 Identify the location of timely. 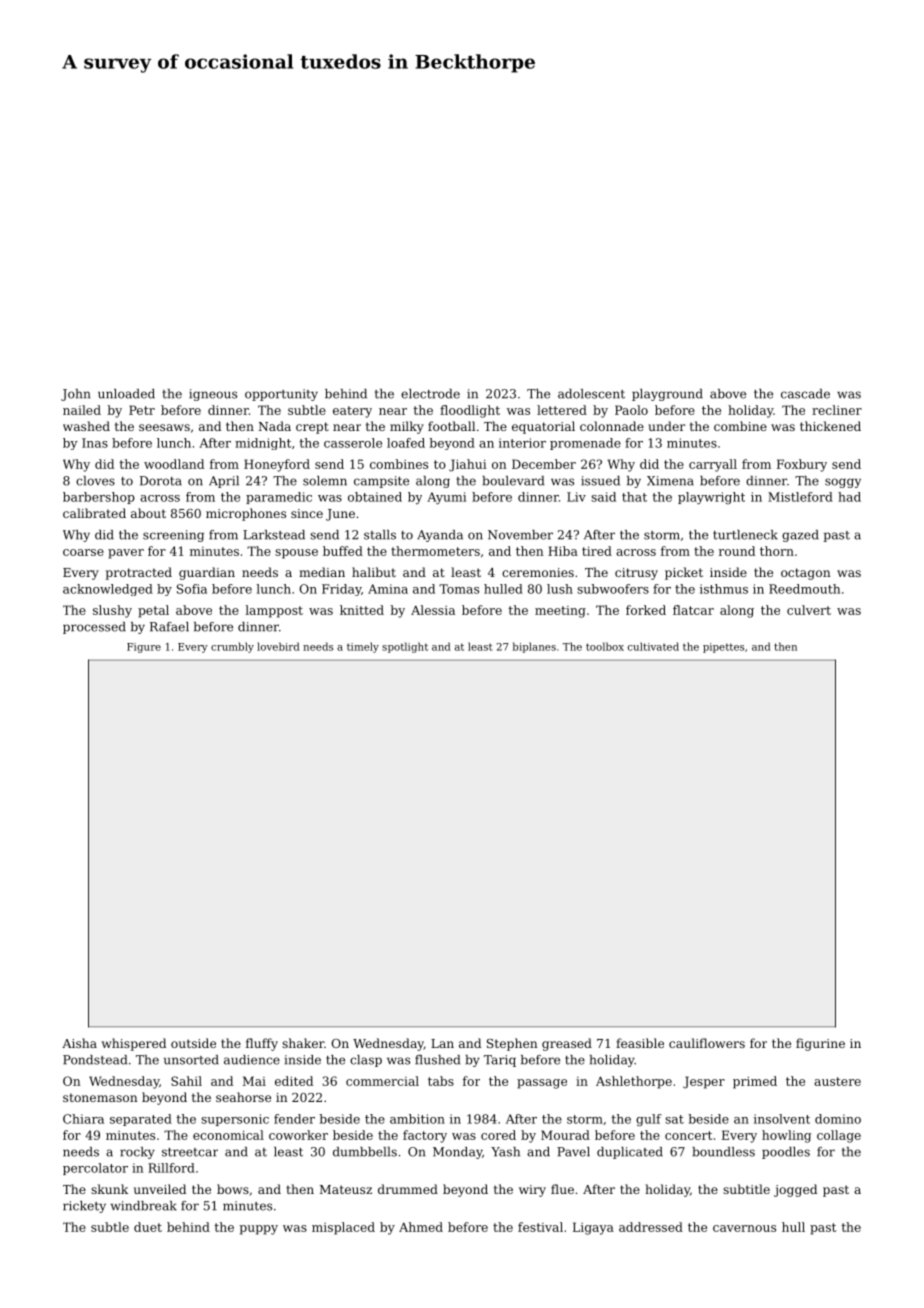
(363, 647).
